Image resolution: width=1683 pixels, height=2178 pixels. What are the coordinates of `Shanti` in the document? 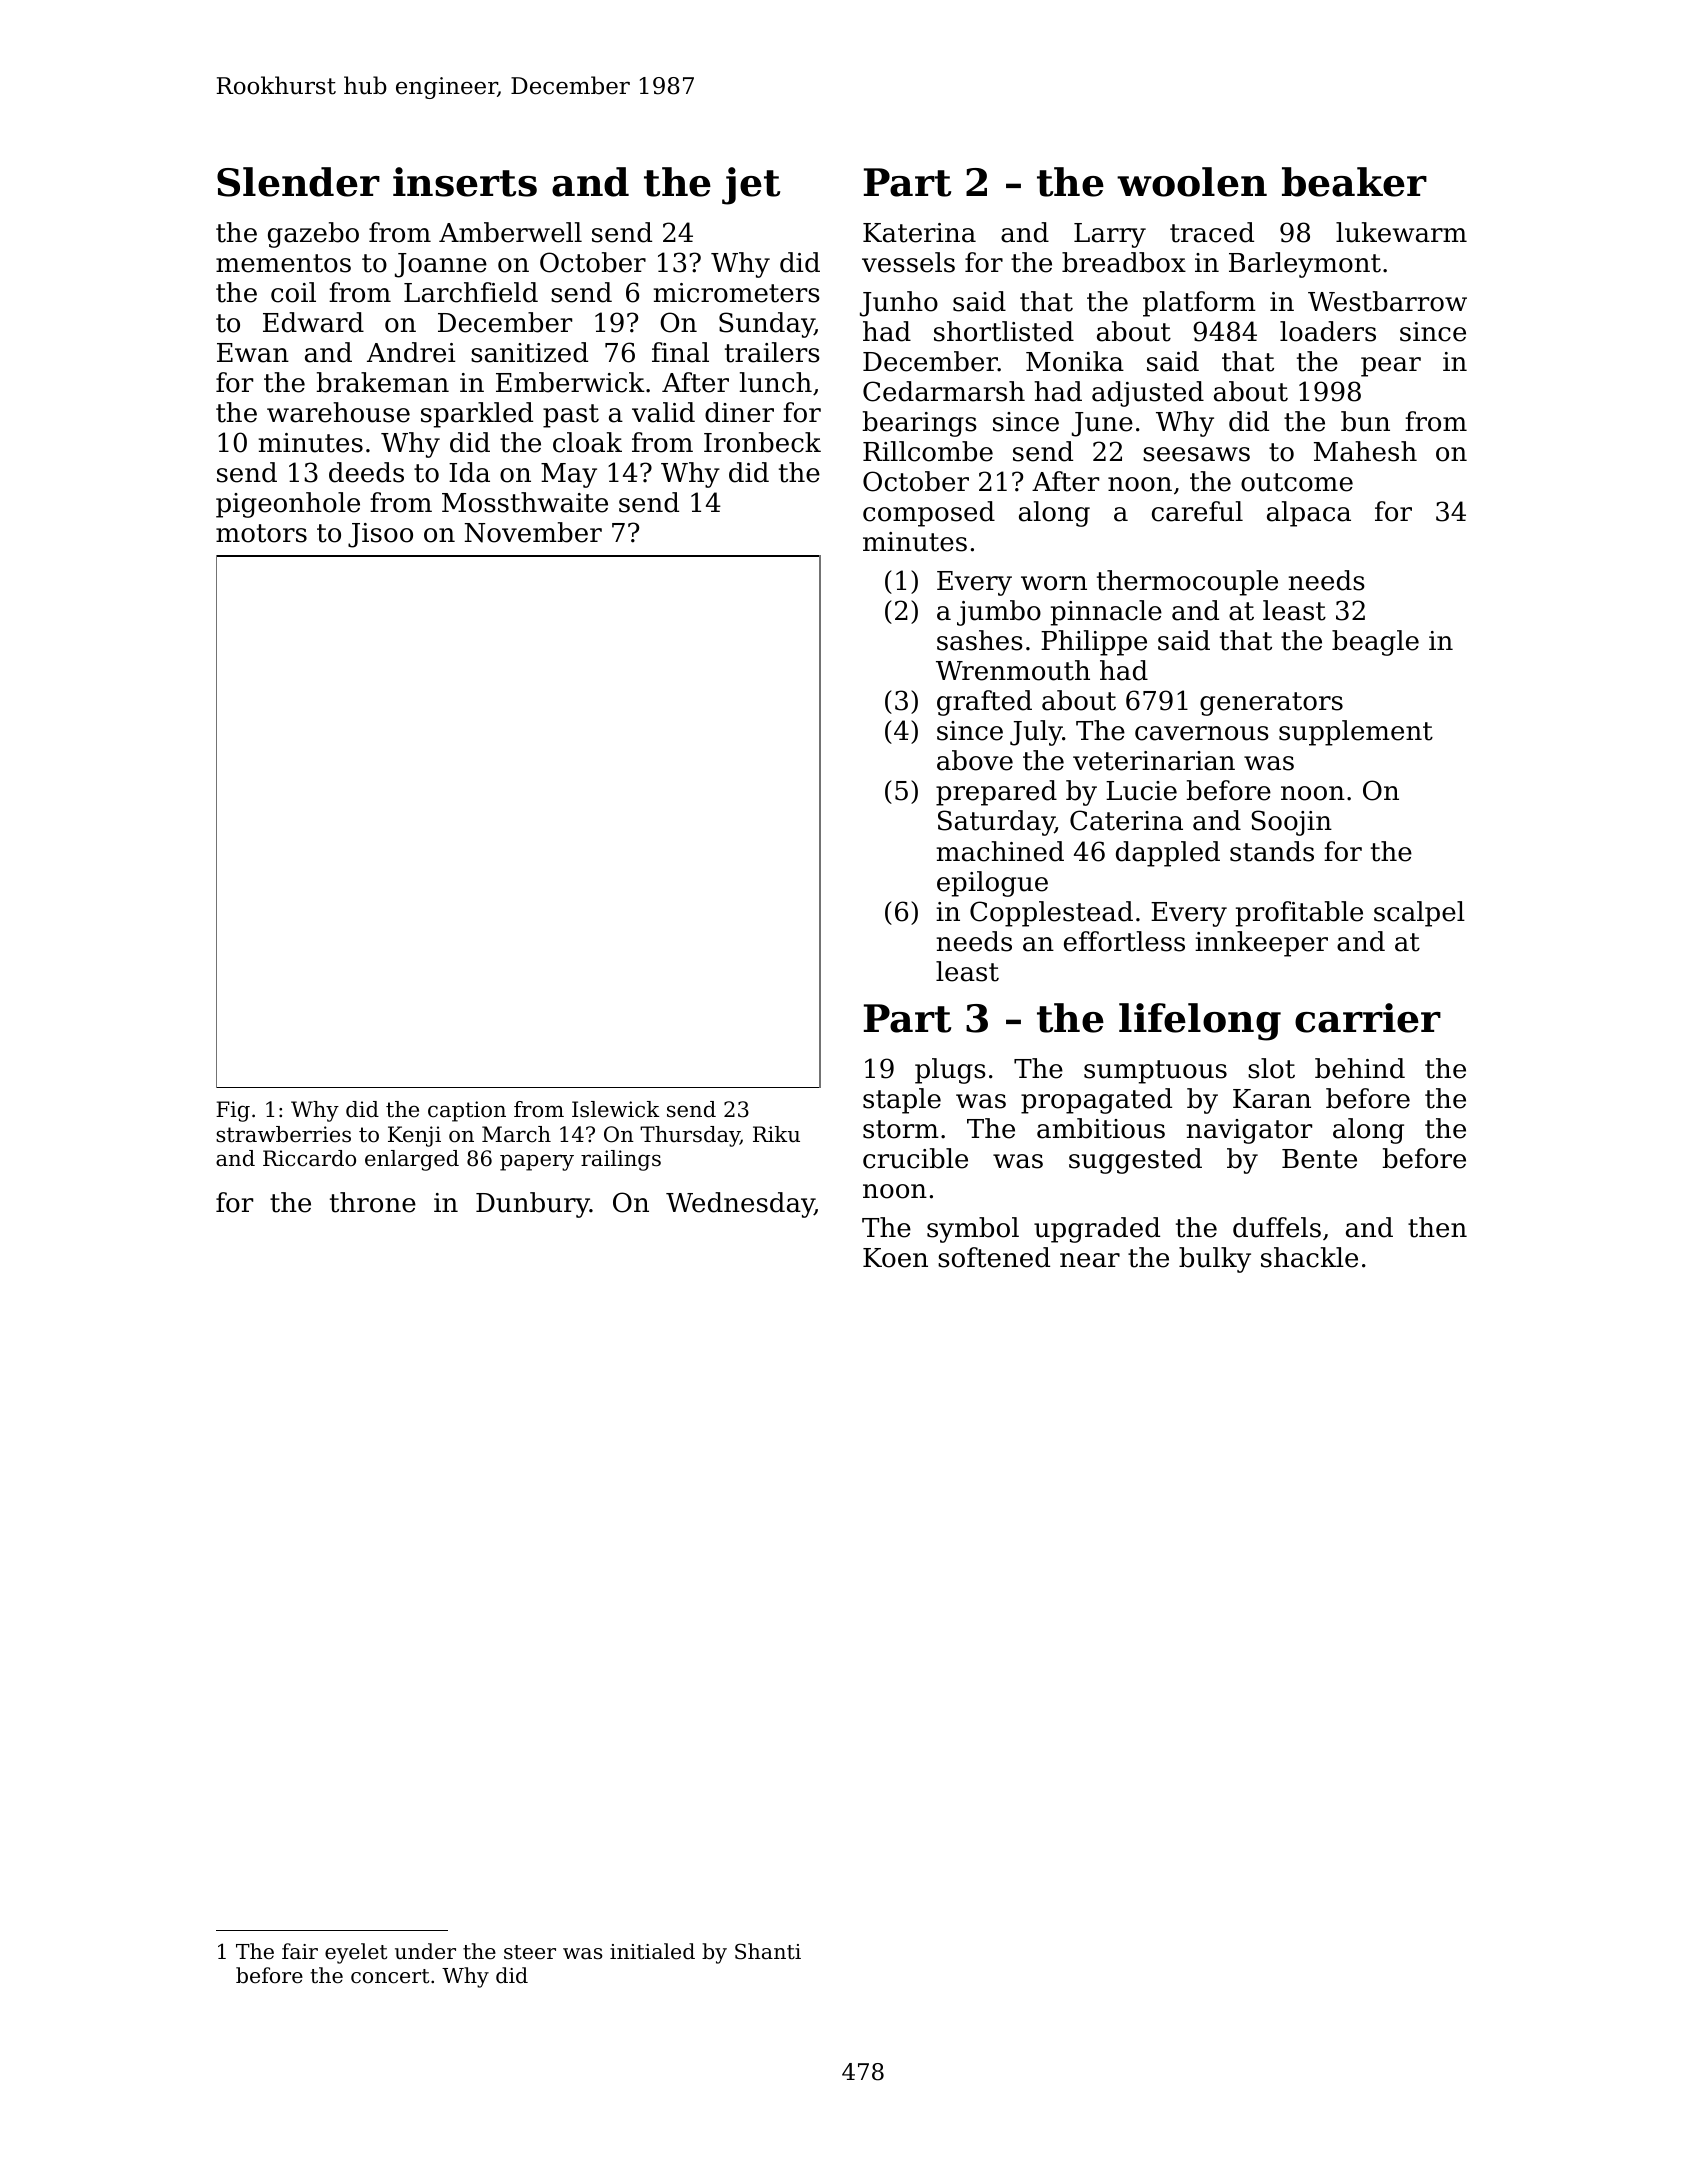 It's located at (768, 1951).
